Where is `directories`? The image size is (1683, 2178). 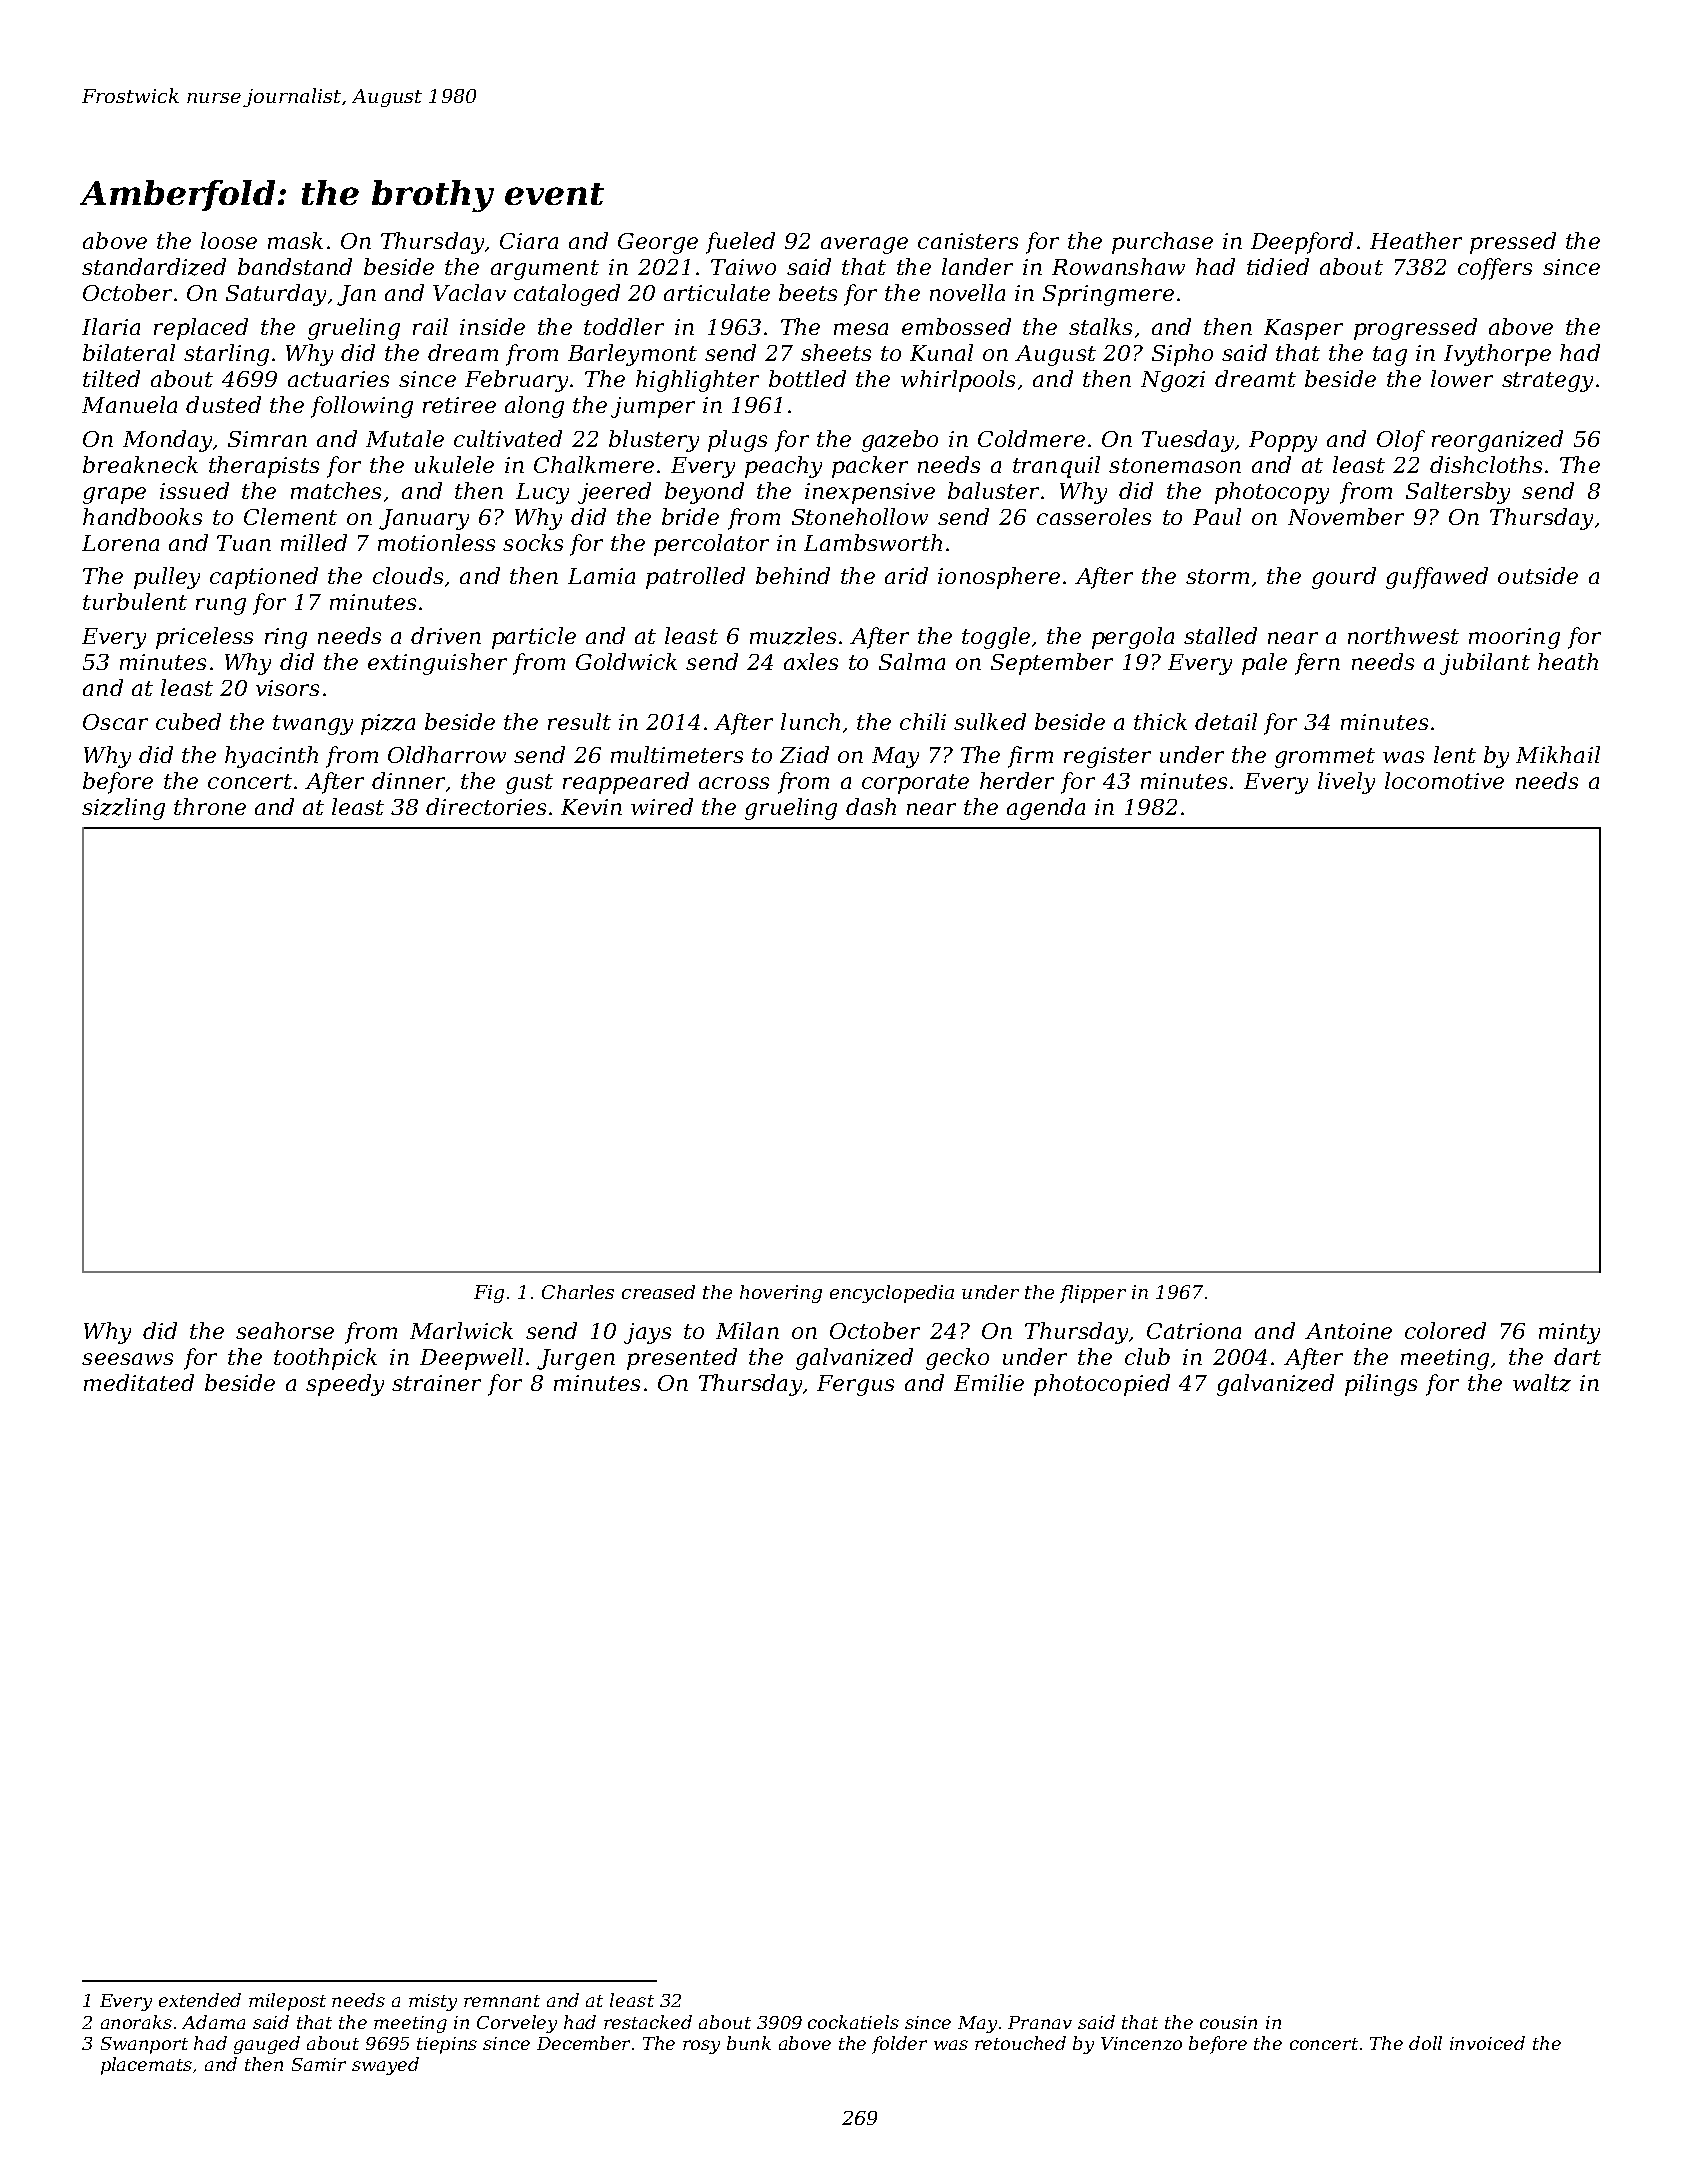
directories is located at coordinates (486, 806).
